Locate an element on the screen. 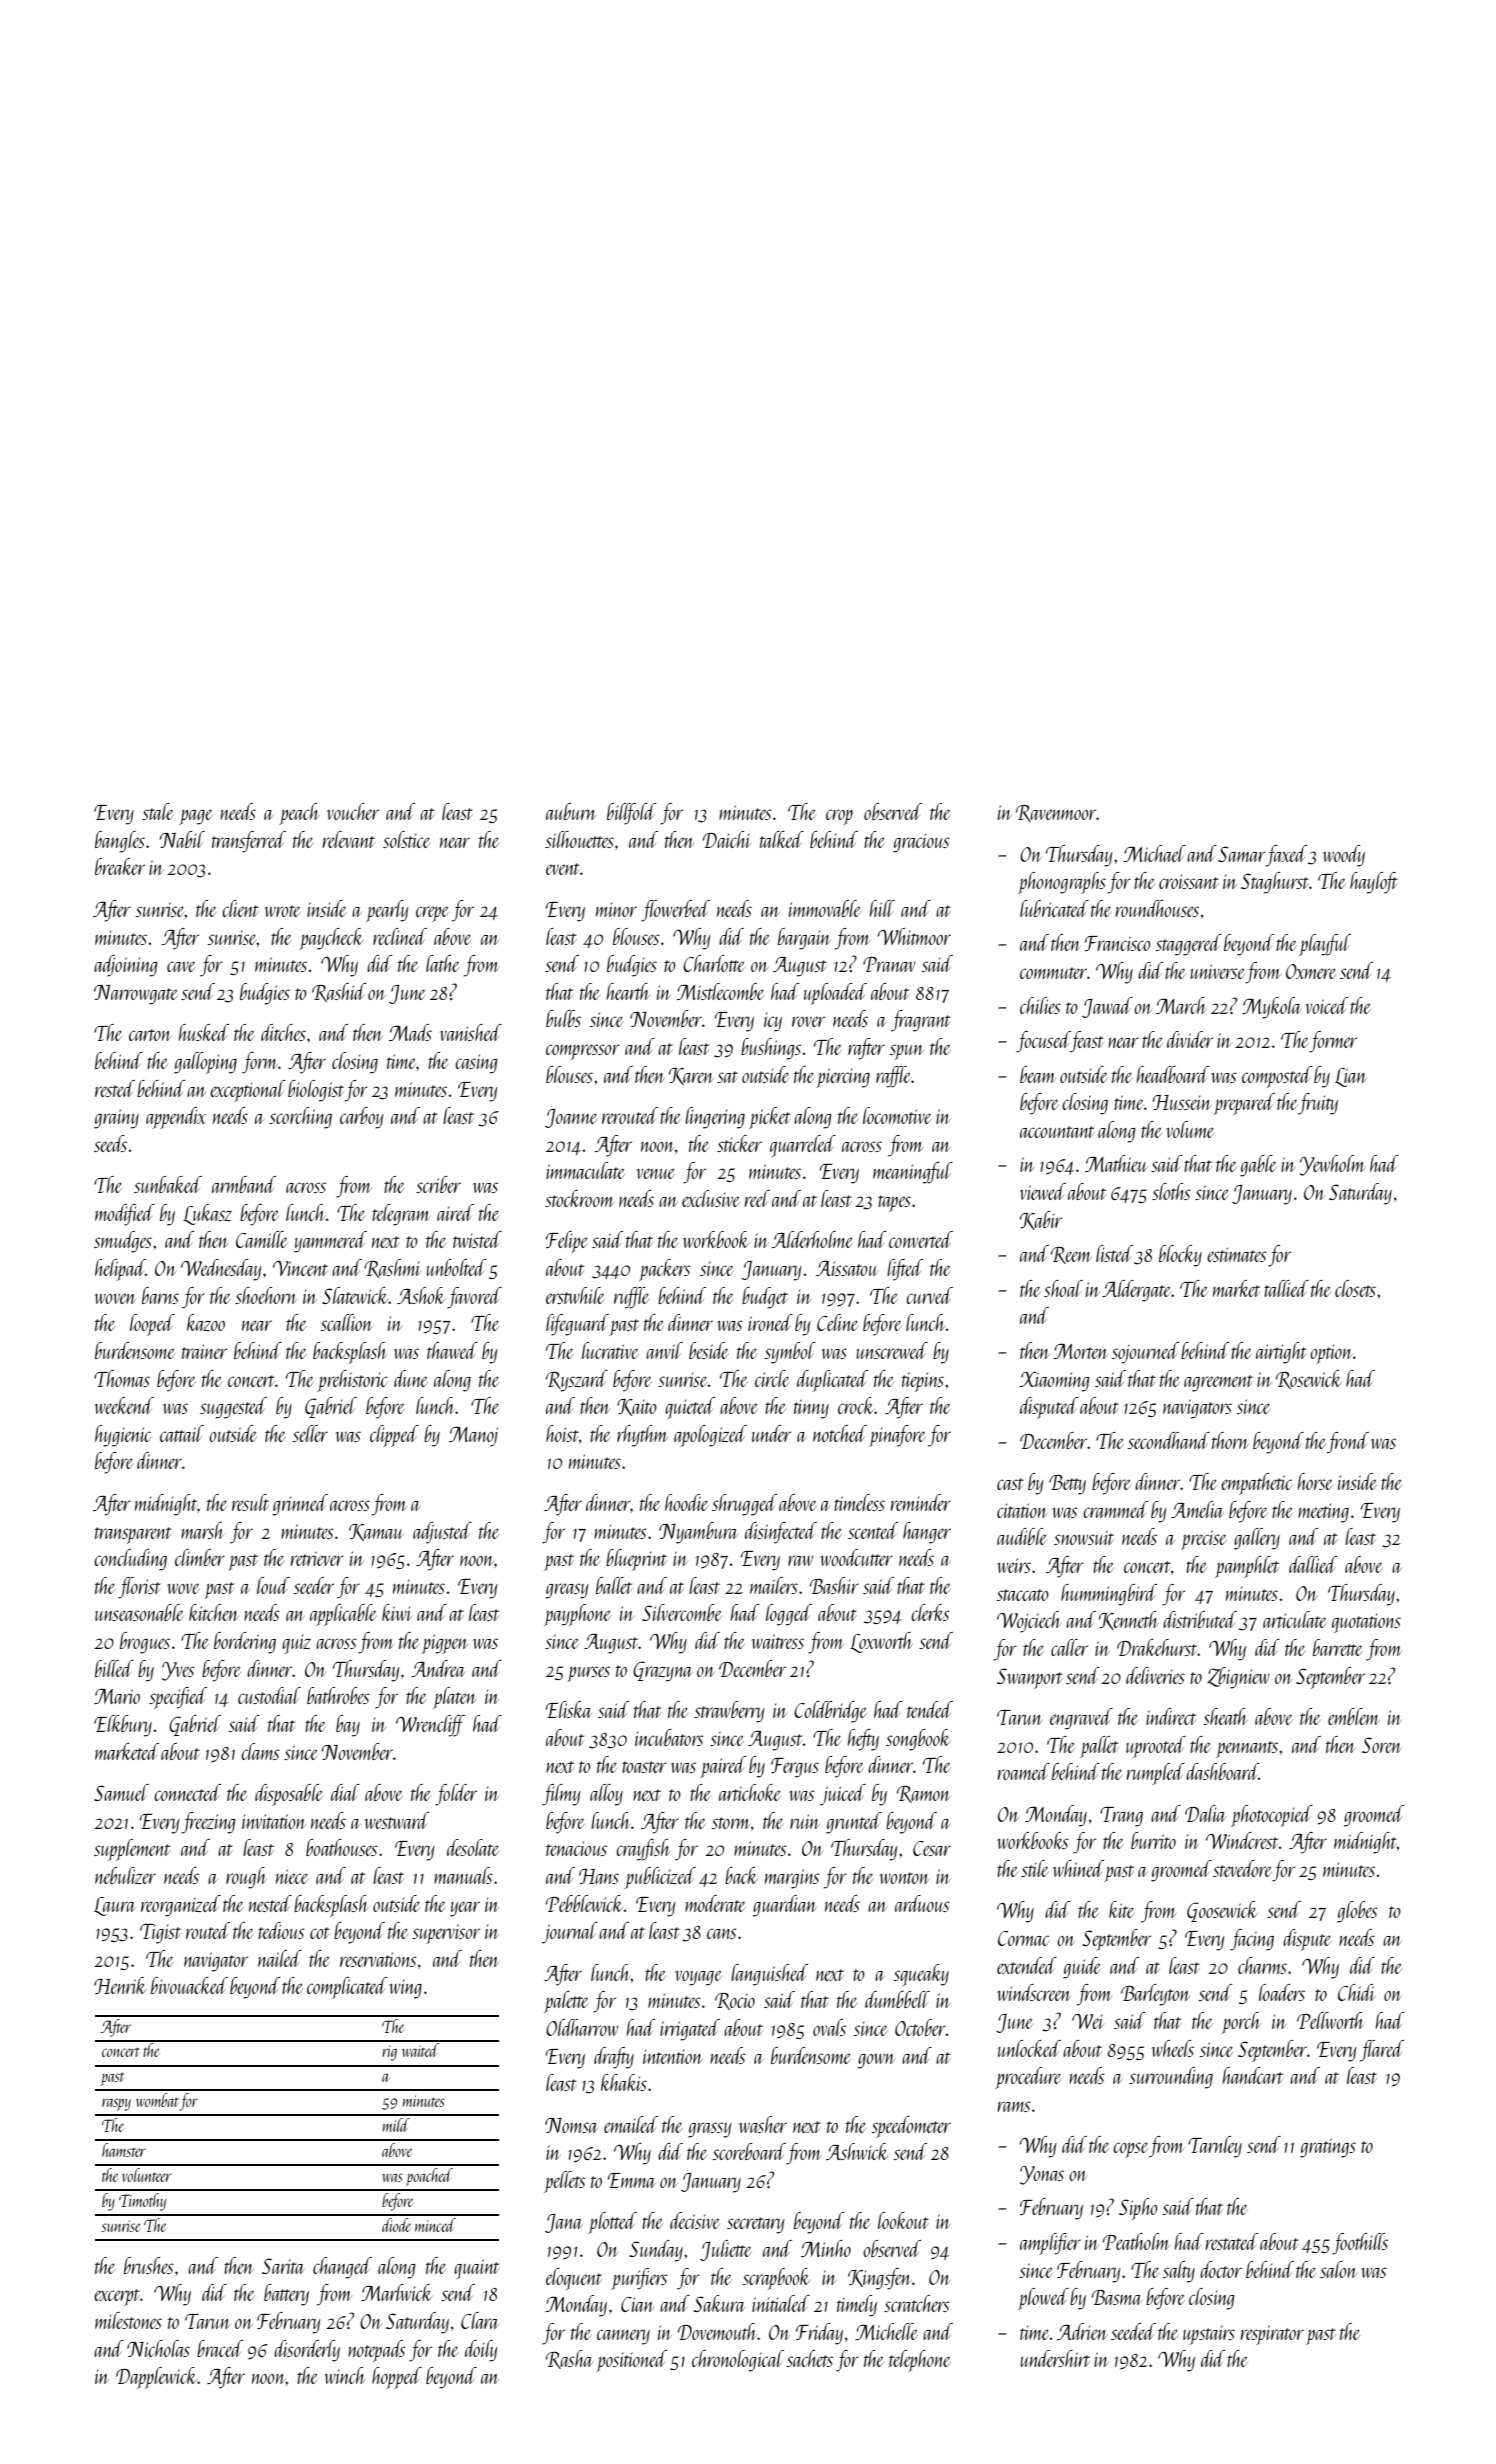 The width and height of the screenshot is (1496, 2464). seeded is located at coordinates (1133, 2331).
